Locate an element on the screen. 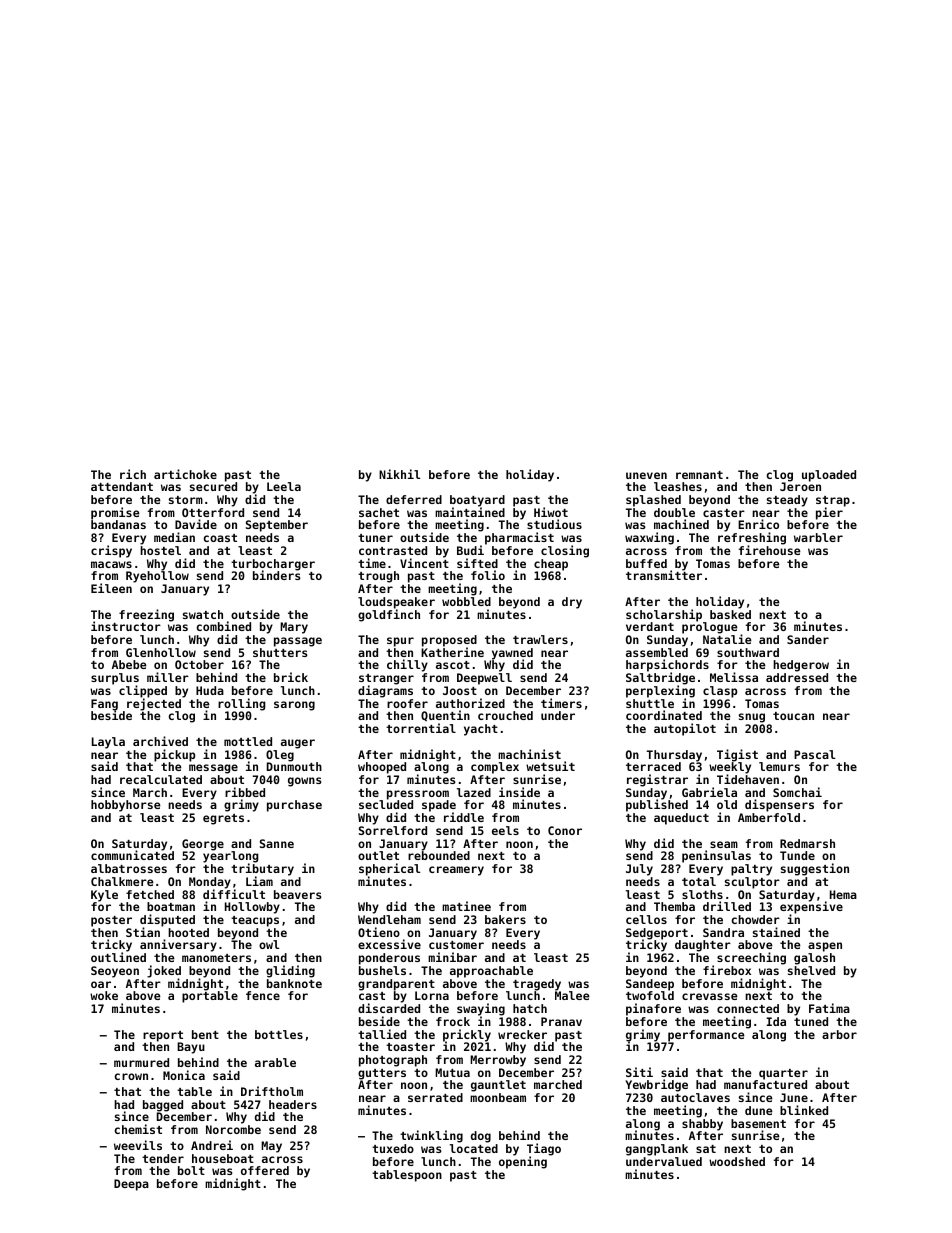 This screenshot has height=1233, width=952. uneven is located at coordinates (646, 475).
